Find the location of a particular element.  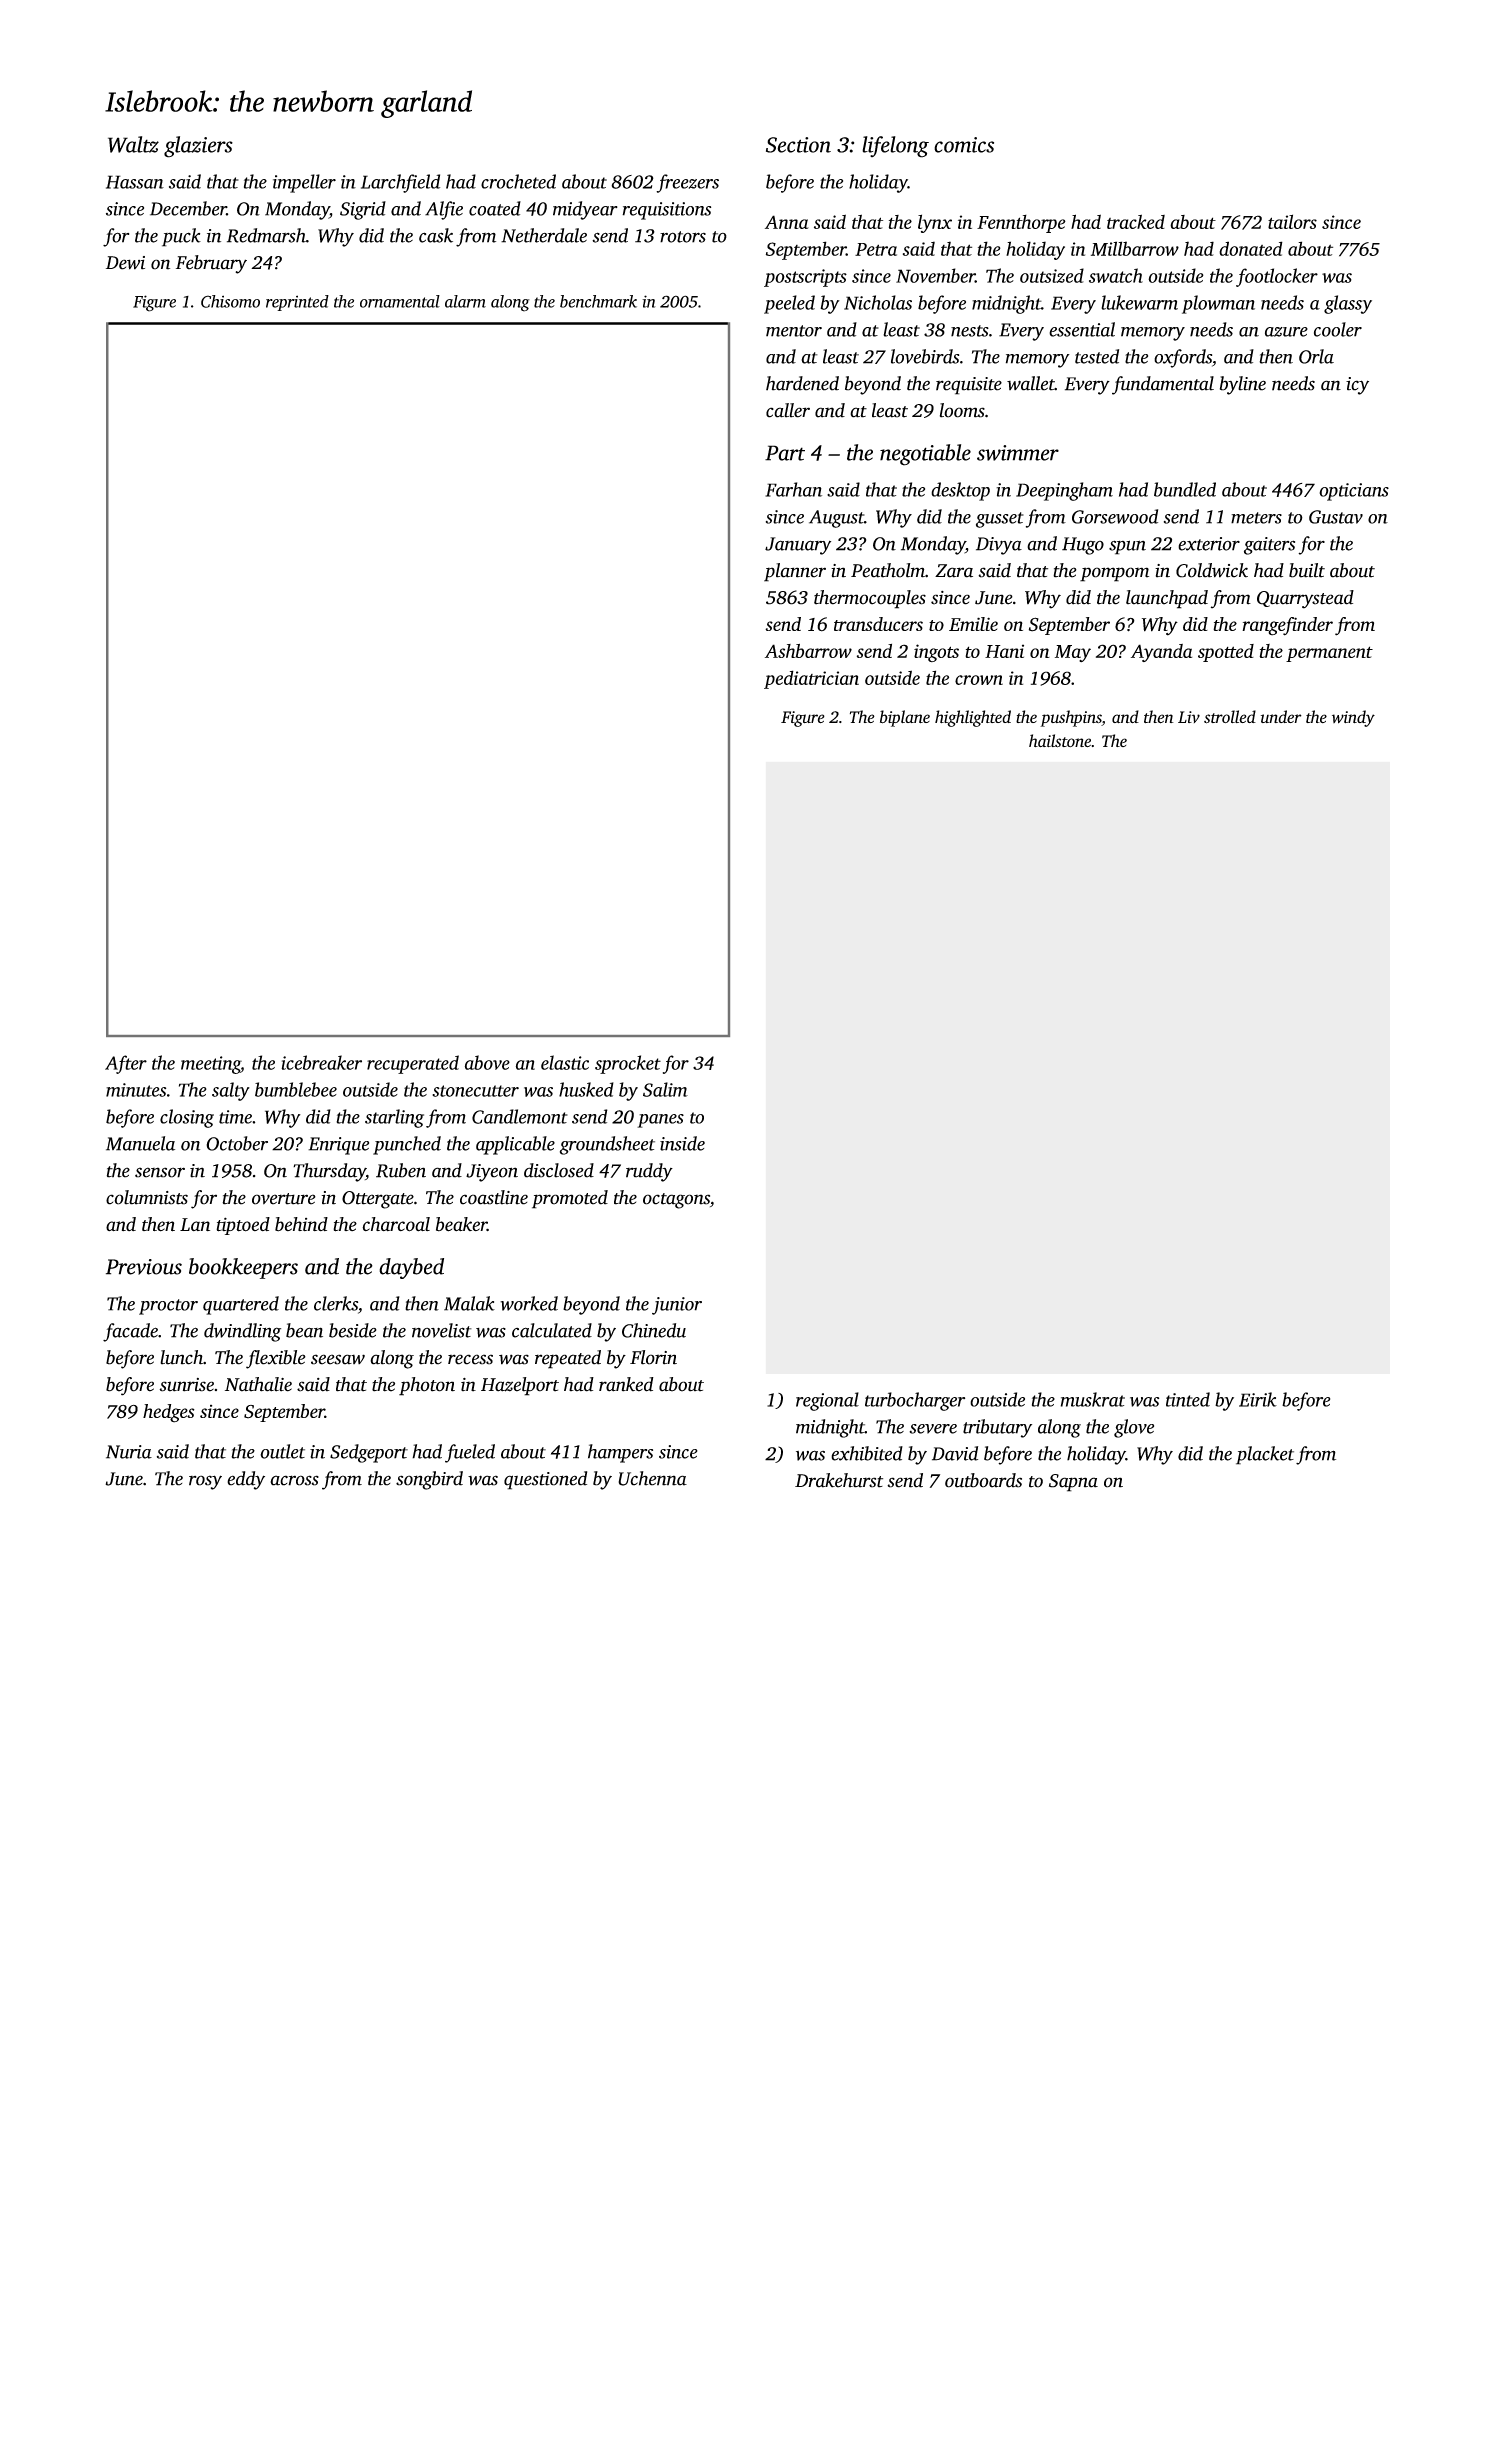

opticians is located at coordinates (1354, 492).
